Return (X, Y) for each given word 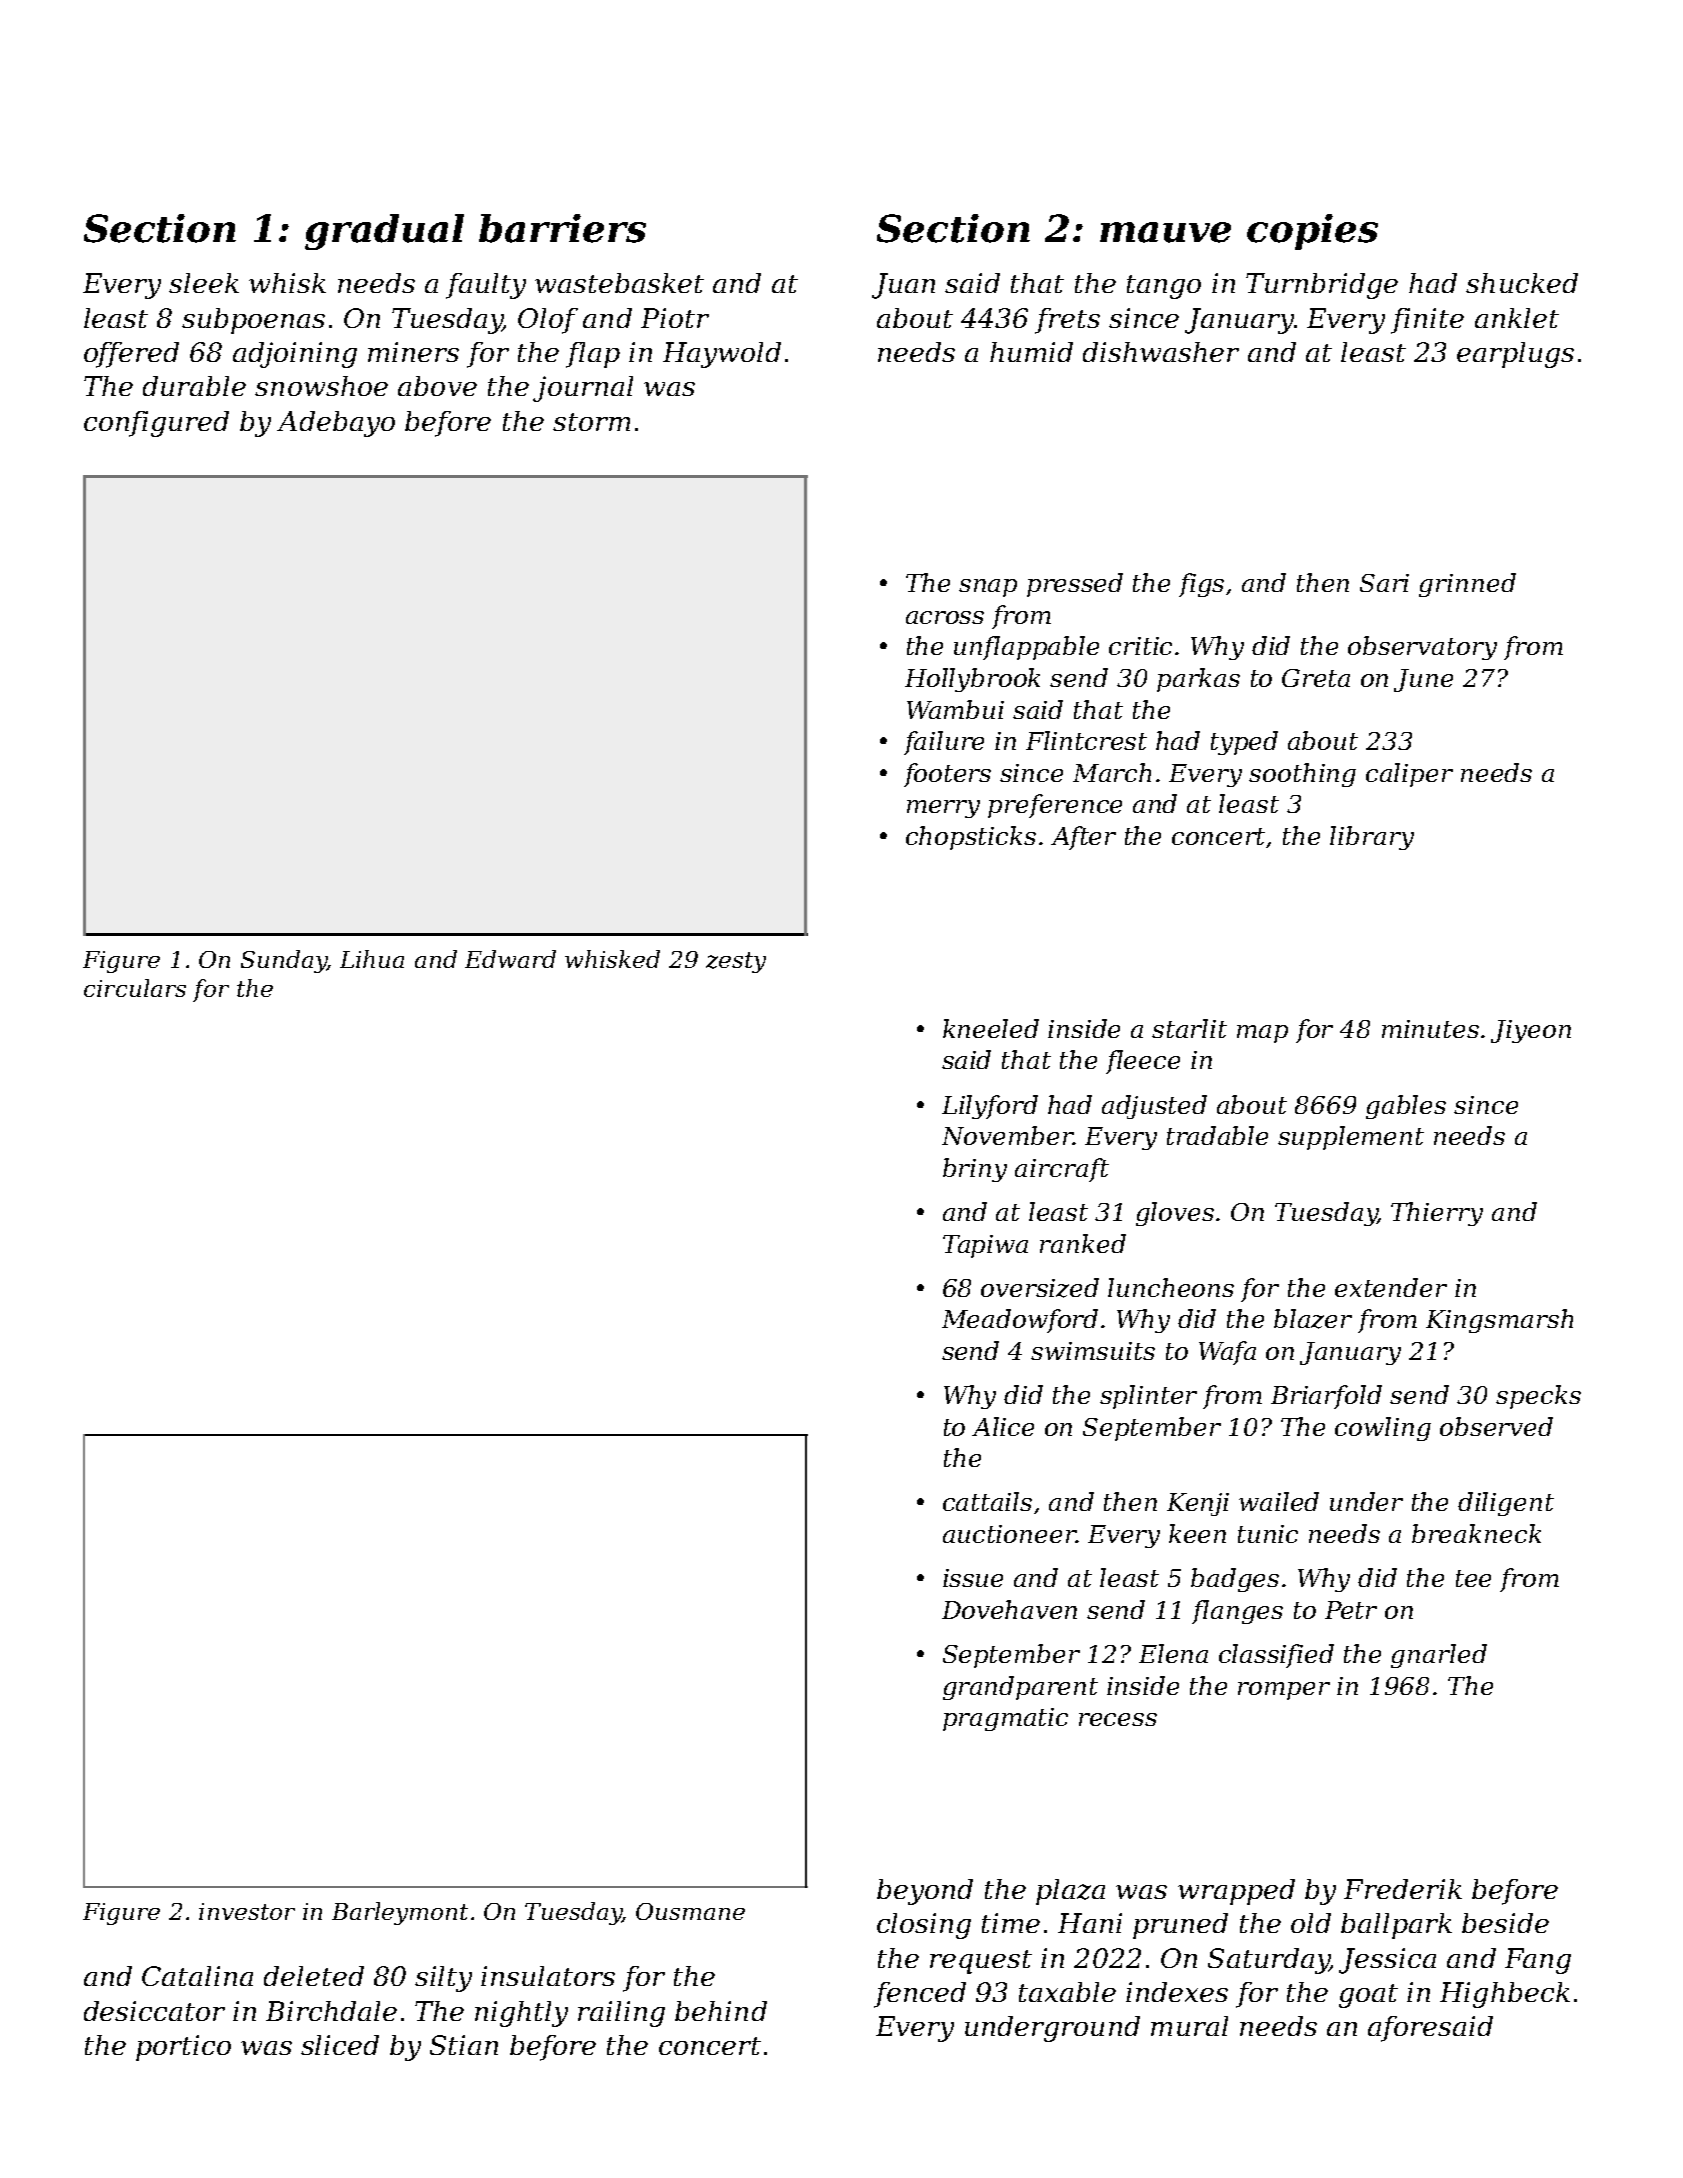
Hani (1090, 1923)
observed (1496, 1426)
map (1262, 1034)
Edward (510, 959)
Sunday (284, 961)
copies (1312, 232)
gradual (384, 232)
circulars (135, 988)
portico (183, 2048)
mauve (1165, 232)
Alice (1003, 1426)
